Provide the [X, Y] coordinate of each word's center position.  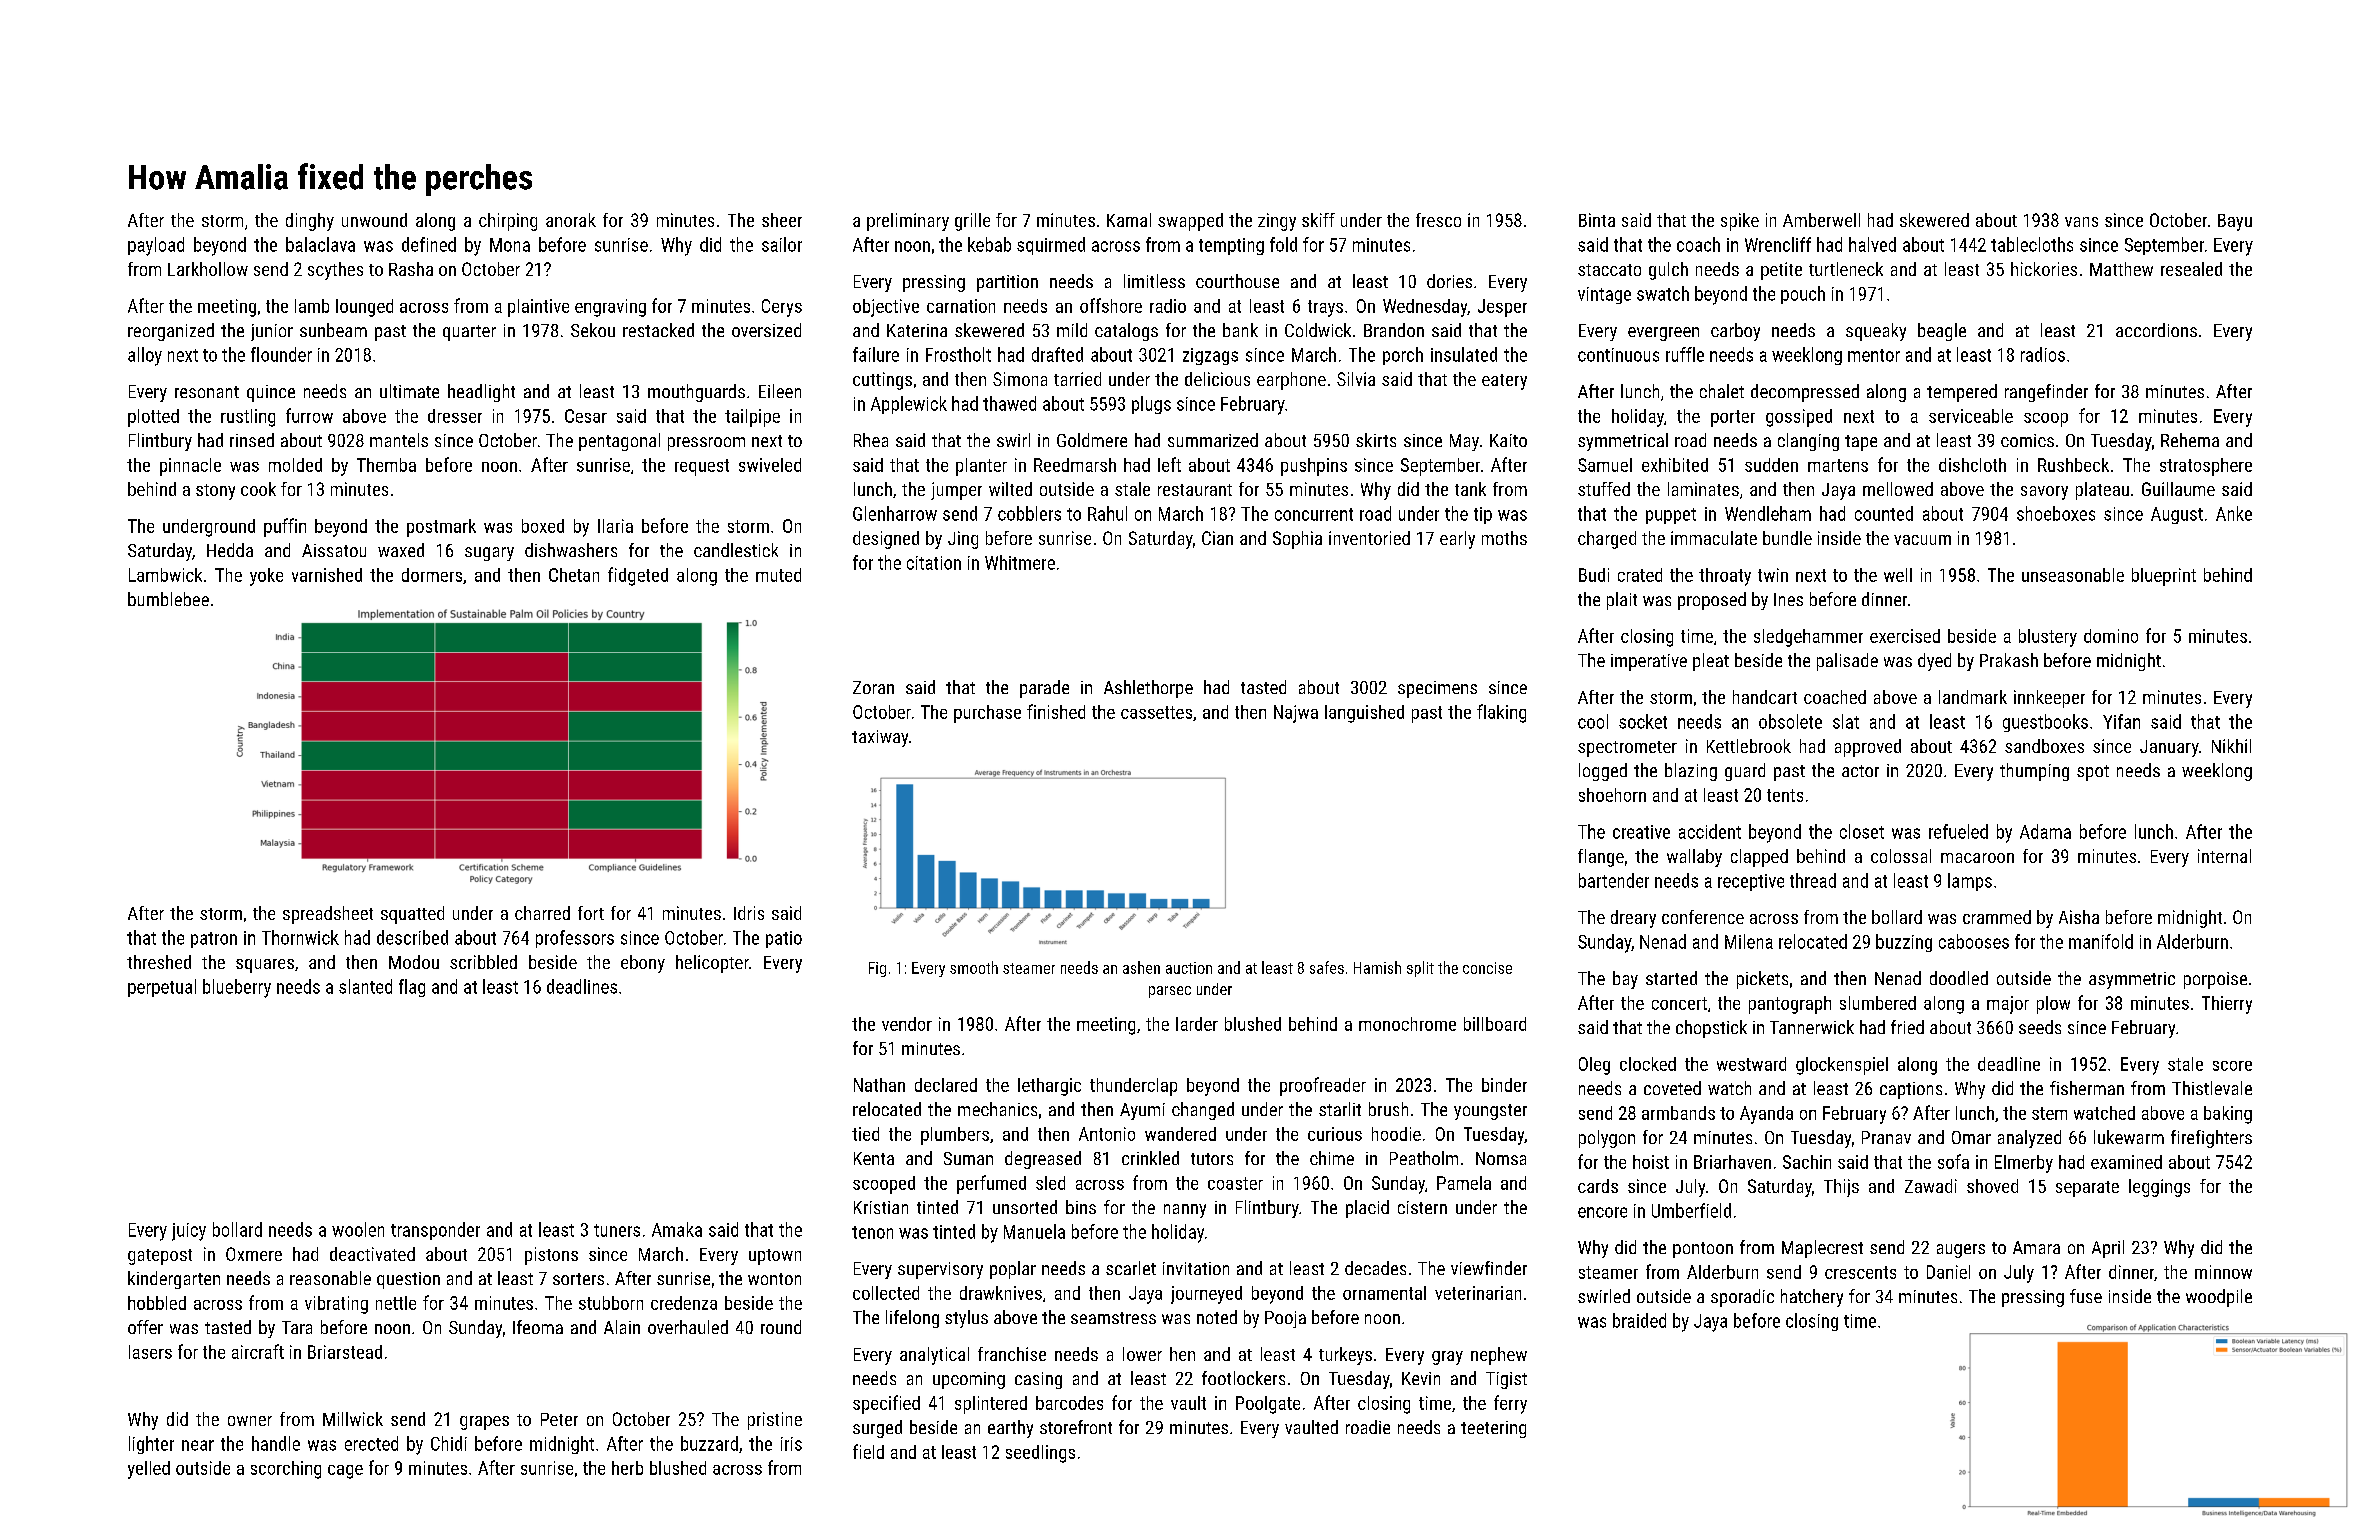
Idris [749, 913]
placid [1367, 1209]
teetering [1493, 1429]
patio [784, 939]
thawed [1009, 403]
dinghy [310, 222]
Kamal [1129, 220]
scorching [286, 1470]
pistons [551, 1256]
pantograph [1790, 1005]
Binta [1597, 220]
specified [886, 1404]
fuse [2086, 1296]
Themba [386, 465]
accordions [2156, 330]
